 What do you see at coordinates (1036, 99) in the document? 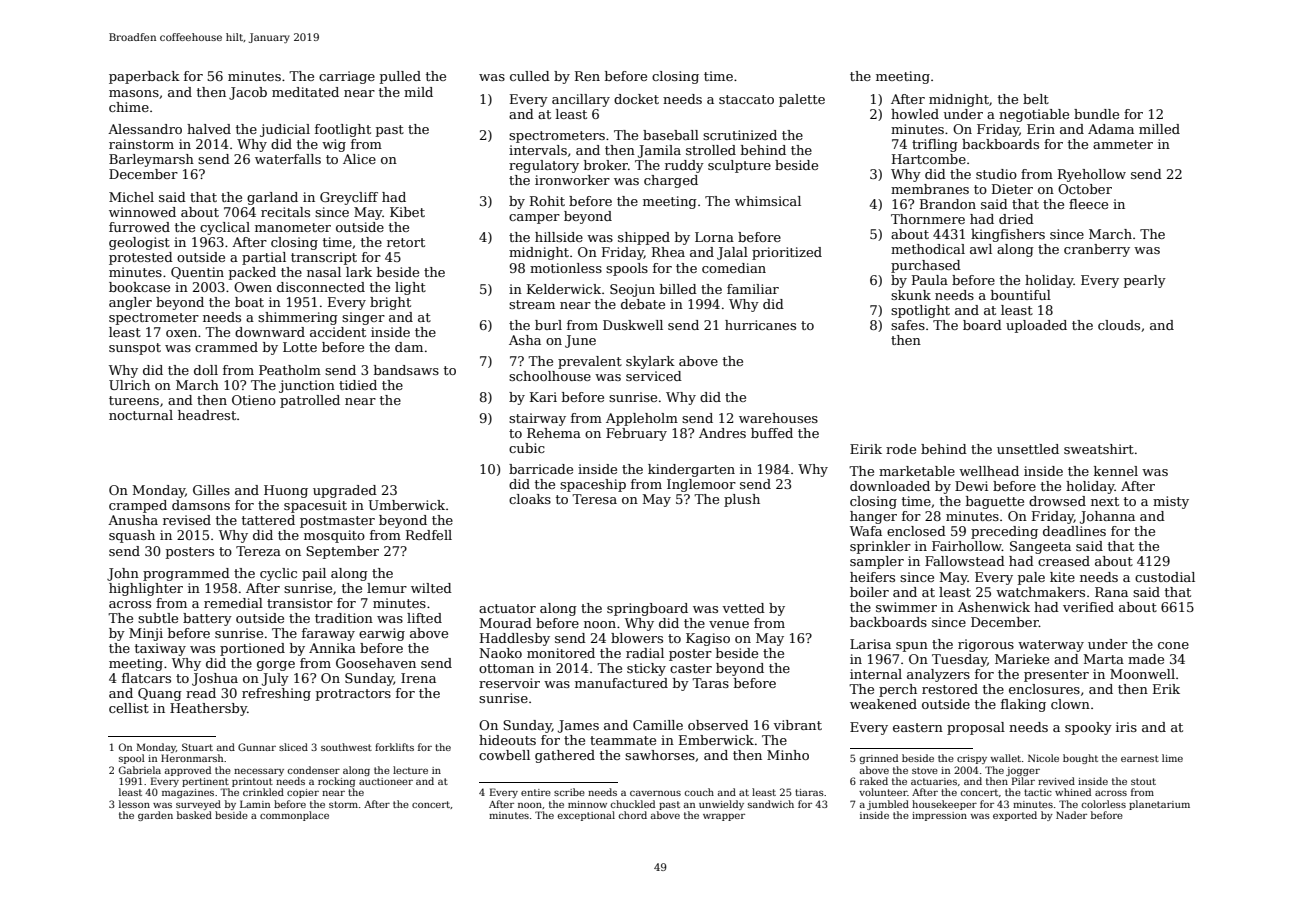
I see `belt` at bounding box center [1036, 99].
